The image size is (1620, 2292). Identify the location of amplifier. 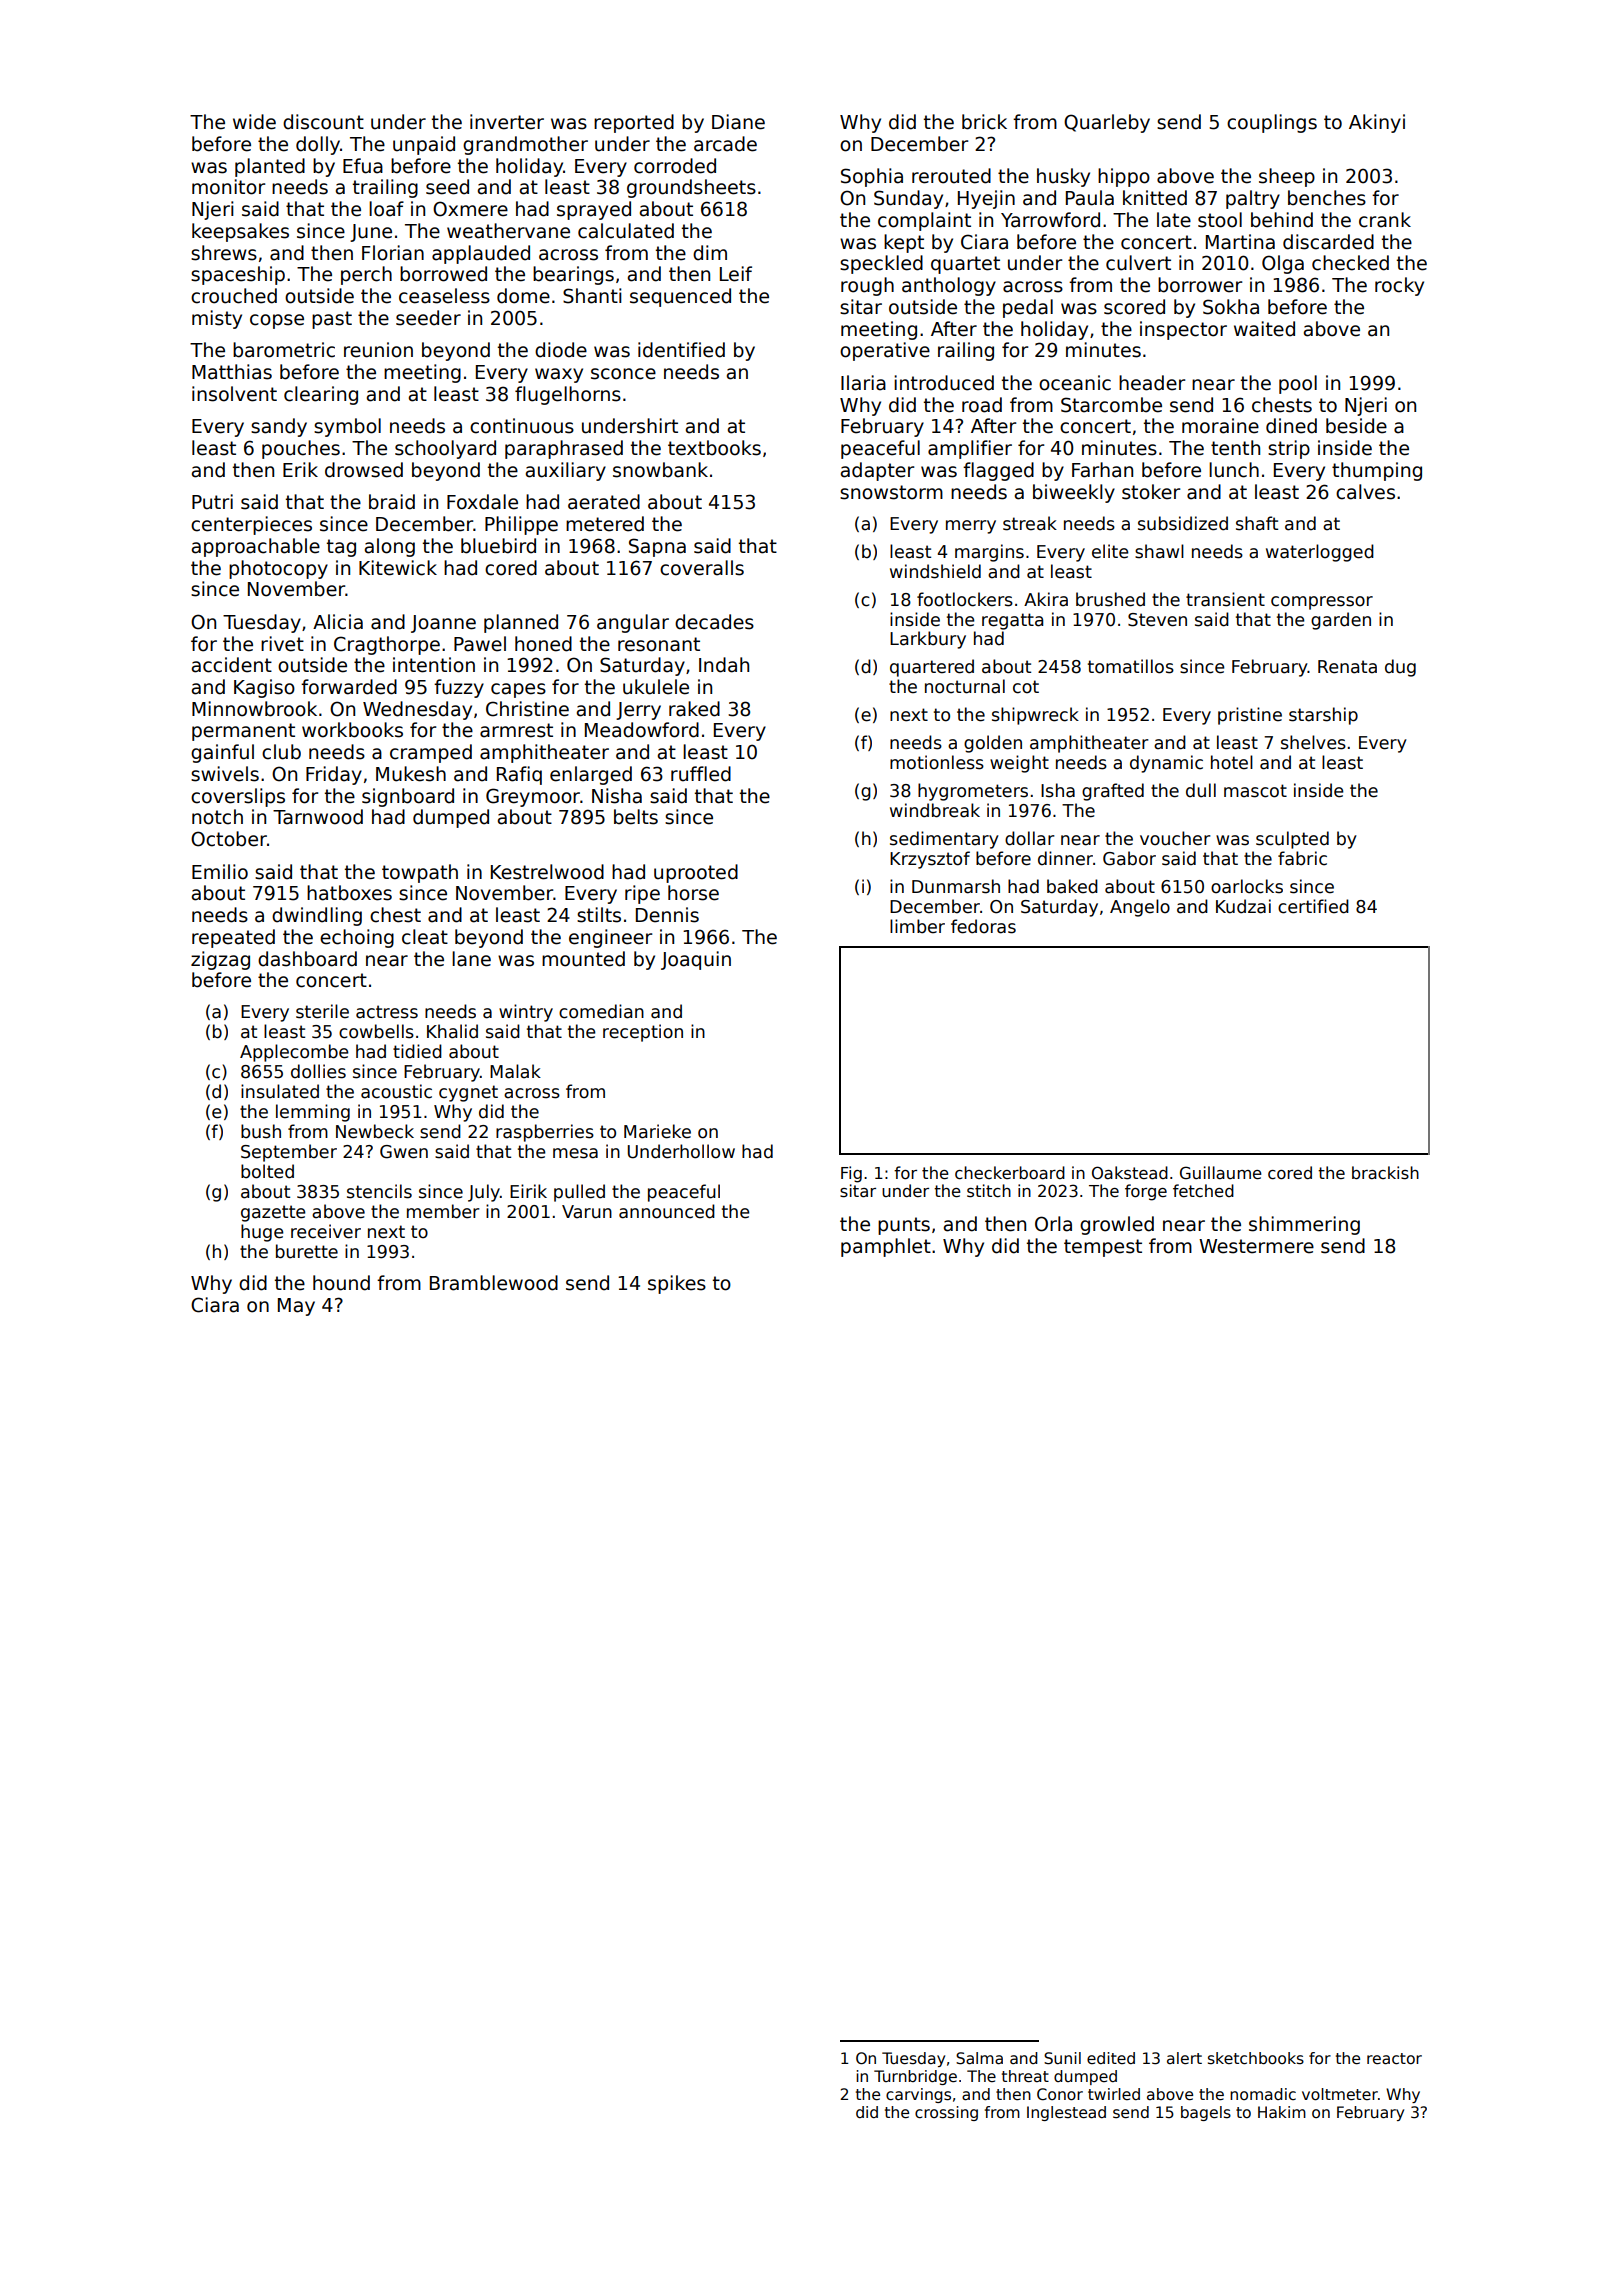
(970, 449).
